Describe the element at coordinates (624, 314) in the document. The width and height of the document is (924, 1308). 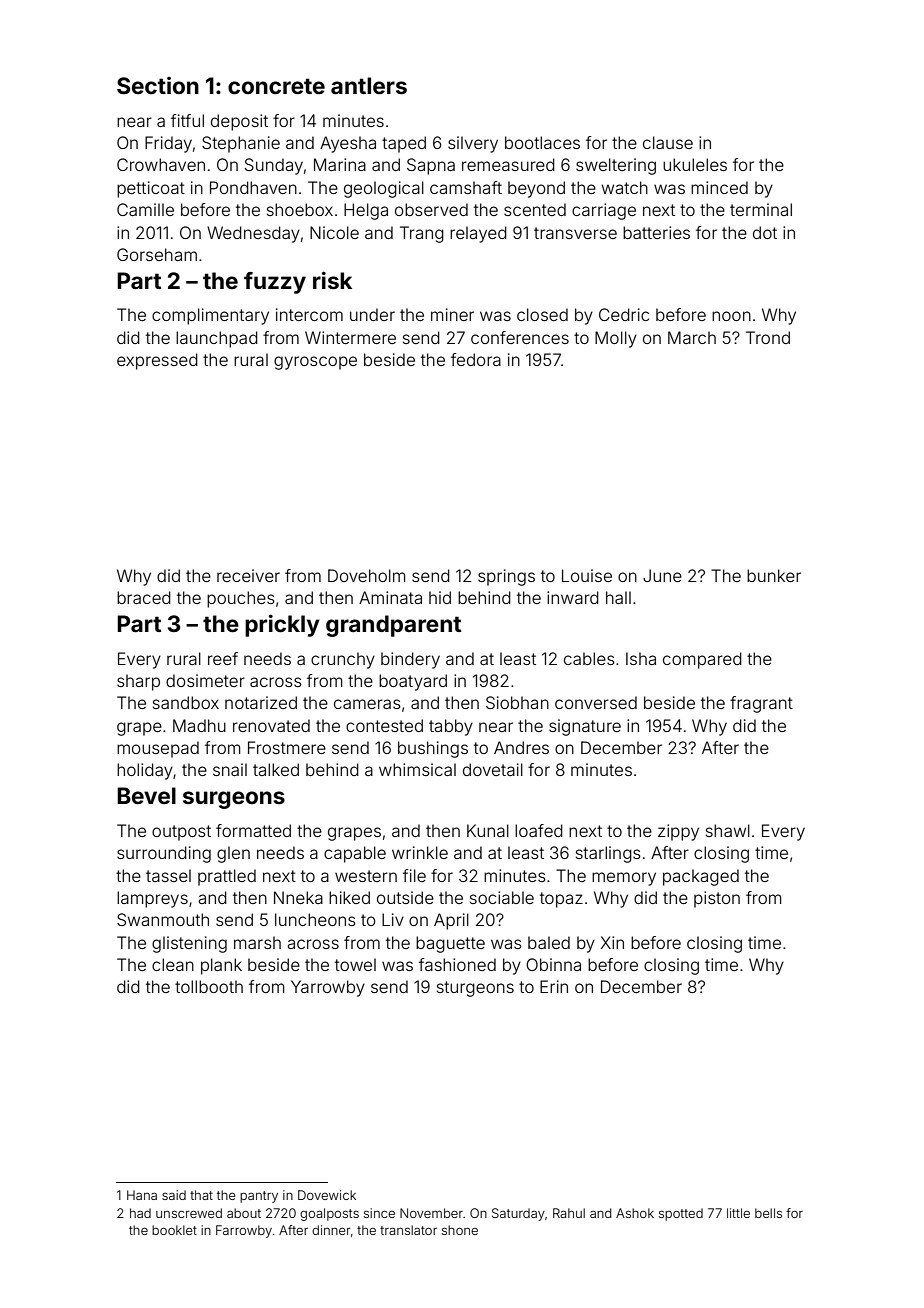
I see `Cedric` at that location.
